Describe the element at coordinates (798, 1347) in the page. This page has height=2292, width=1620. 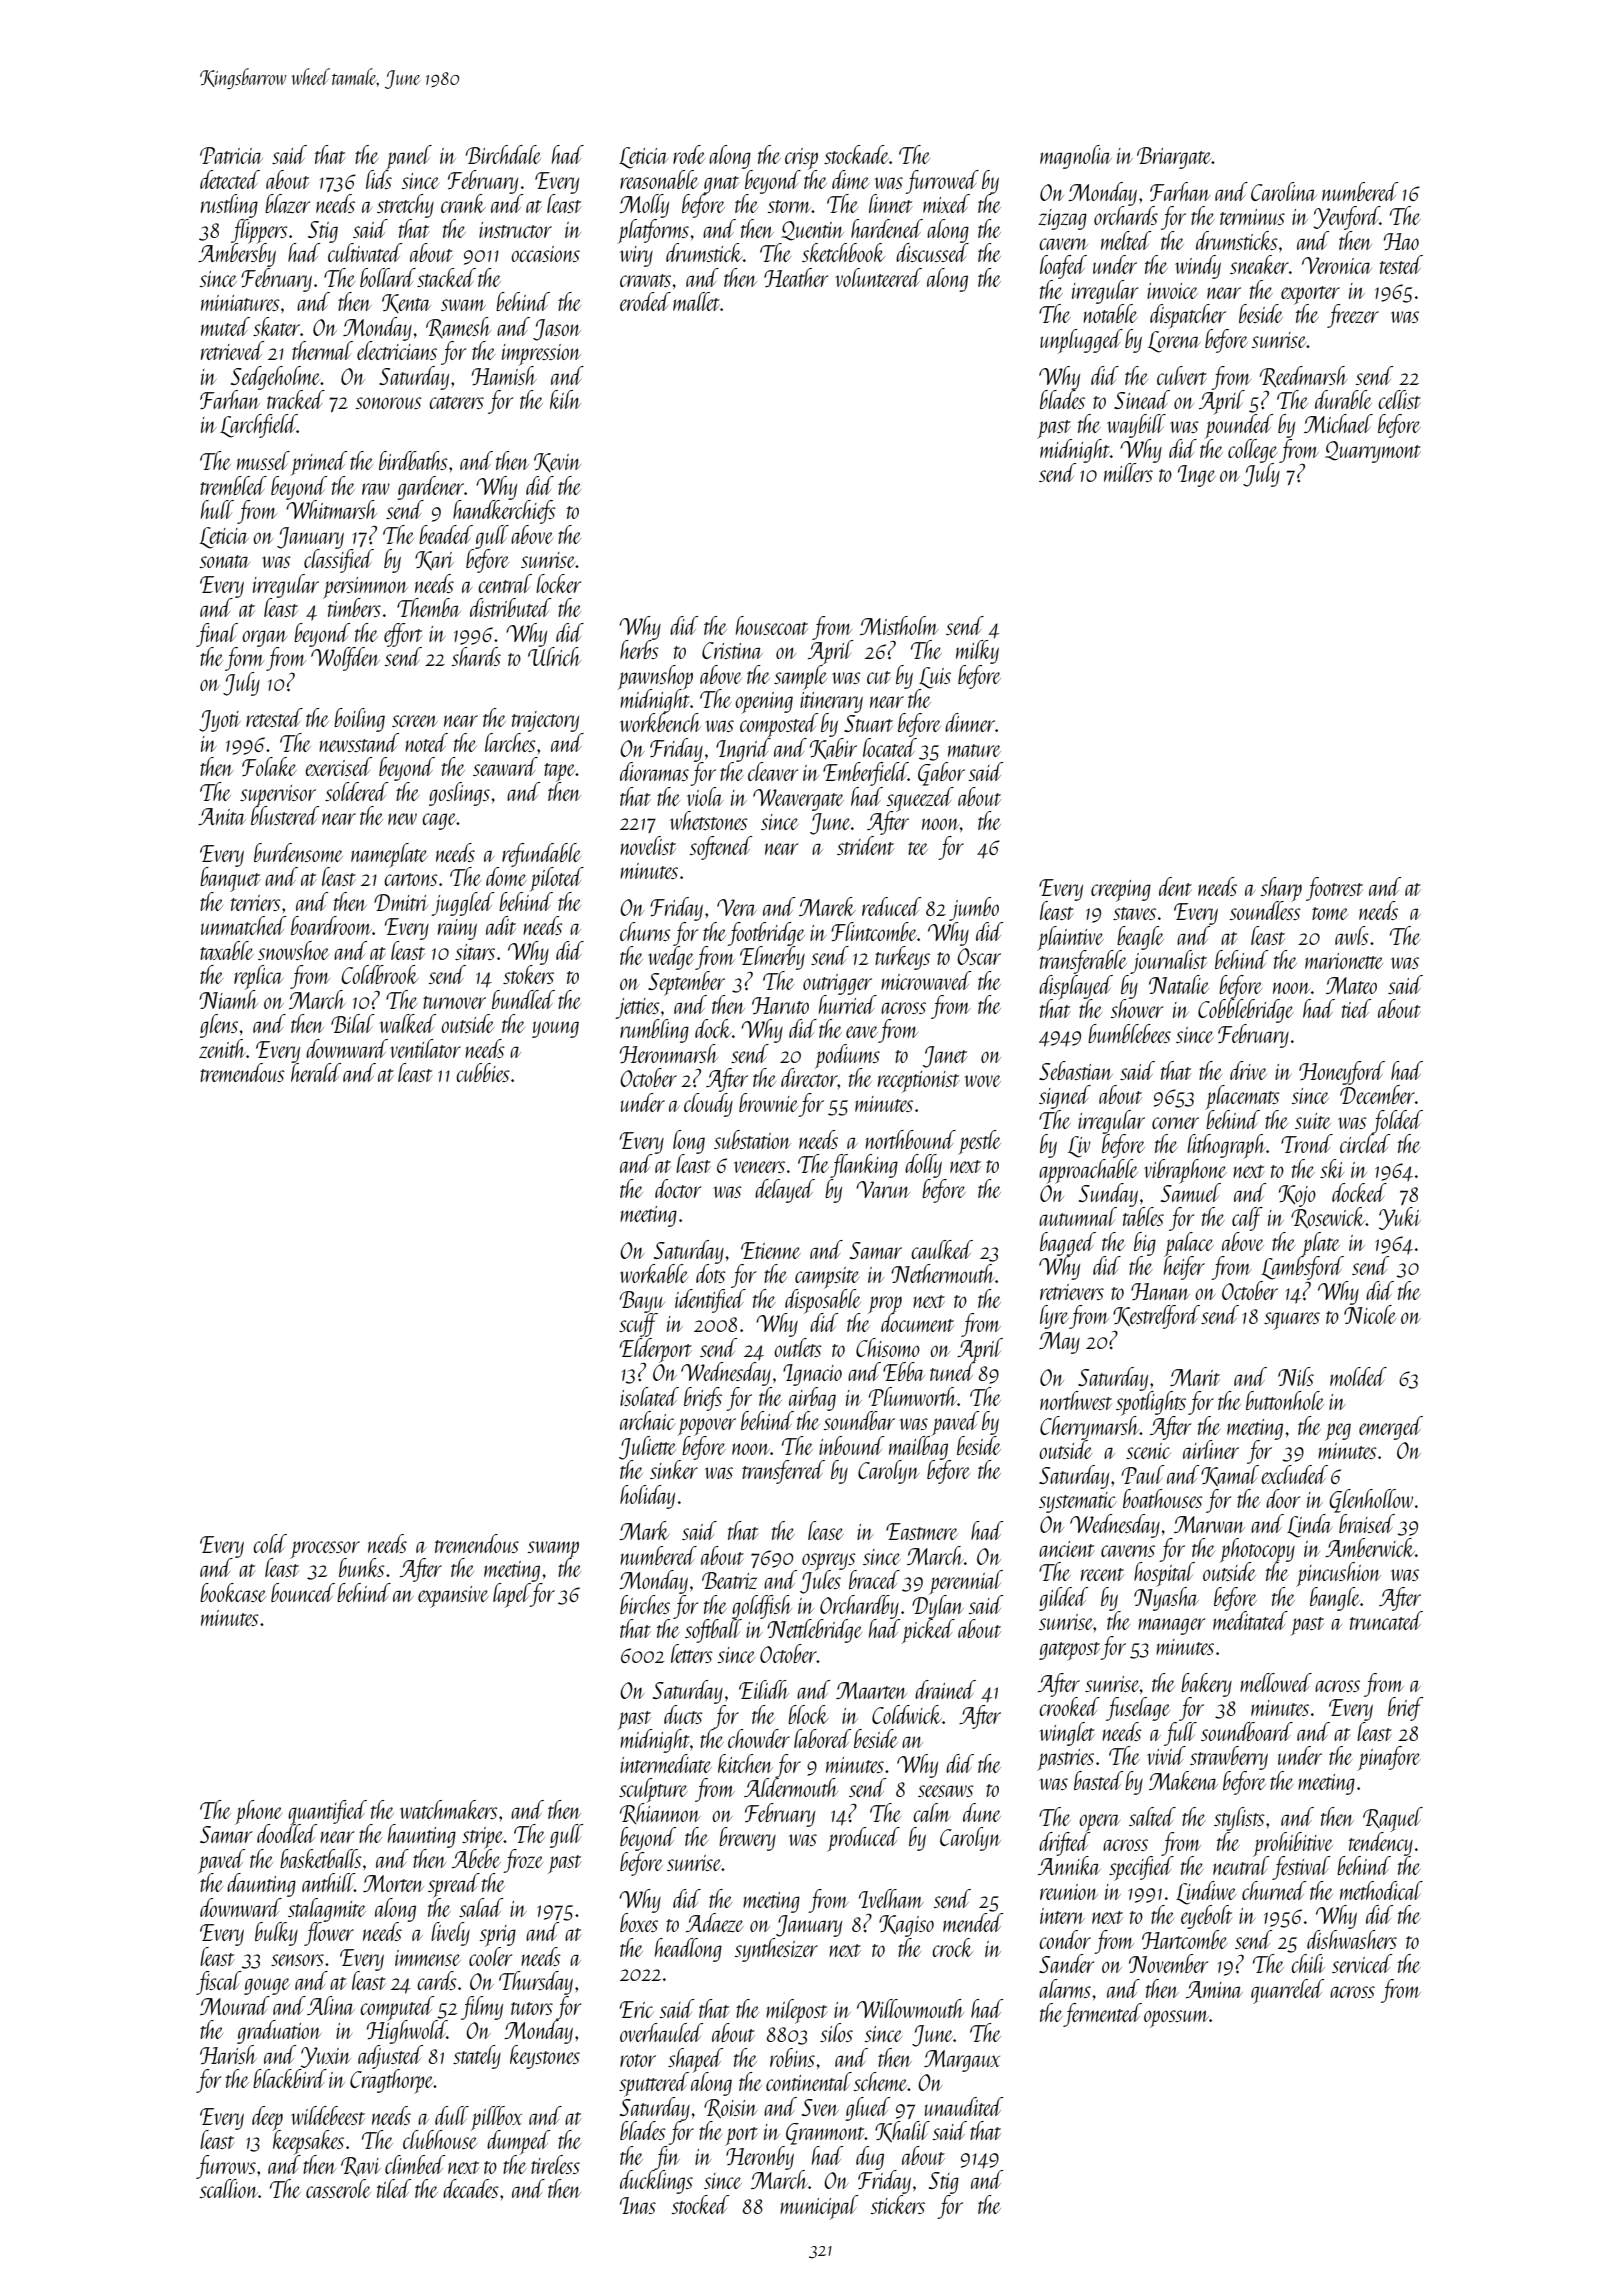
I see `outlets` at that location.
